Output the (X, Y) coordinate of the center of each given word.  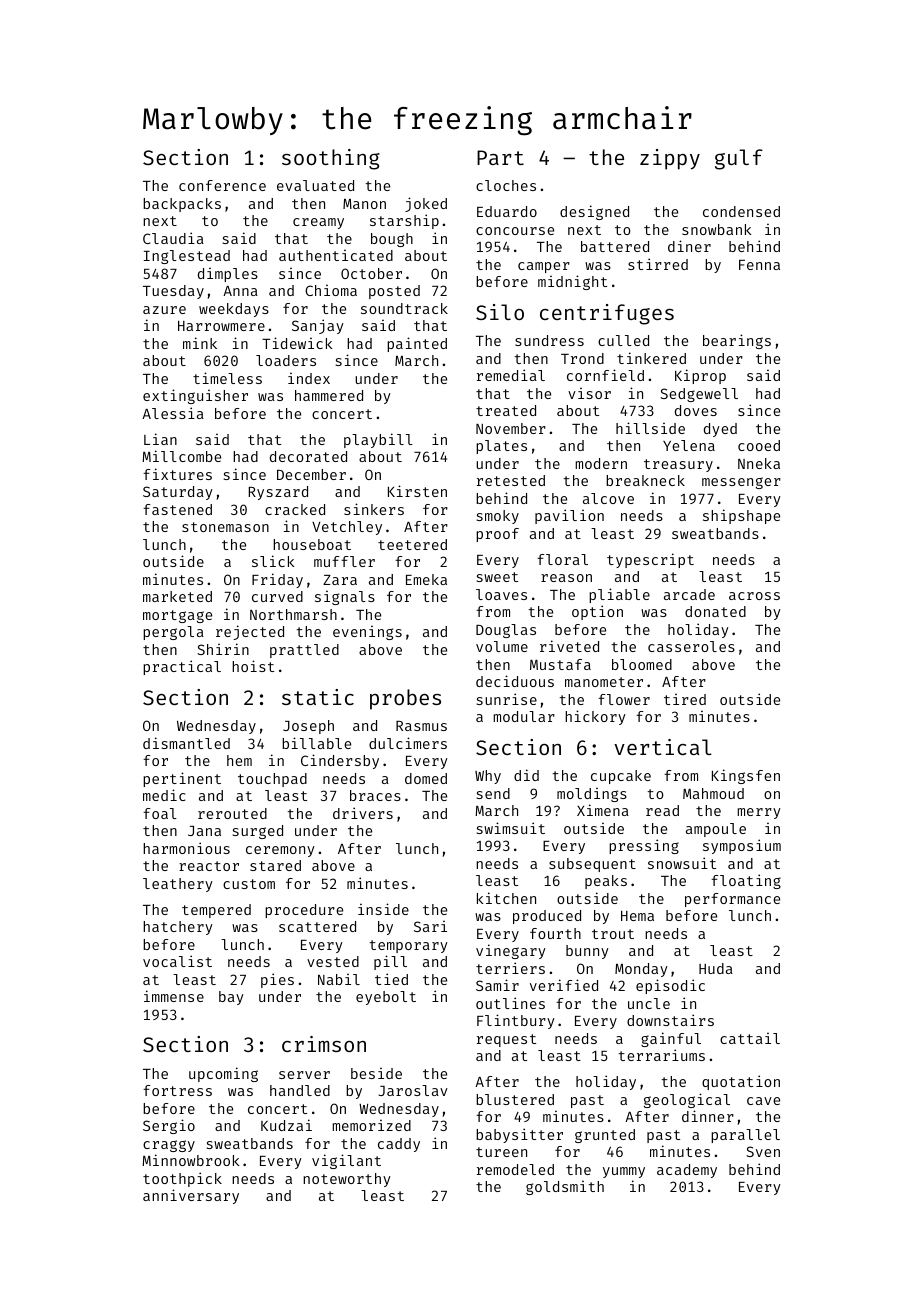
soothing (331, 159)
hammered (329, 395)
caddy (399, 1145)
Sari (430, 926)
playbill (378, 440)
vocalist (177, 961)
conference (222, 185)
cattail (750, 1038)
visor (589, 393)
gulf (739, 159)
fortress (177, 1090)
